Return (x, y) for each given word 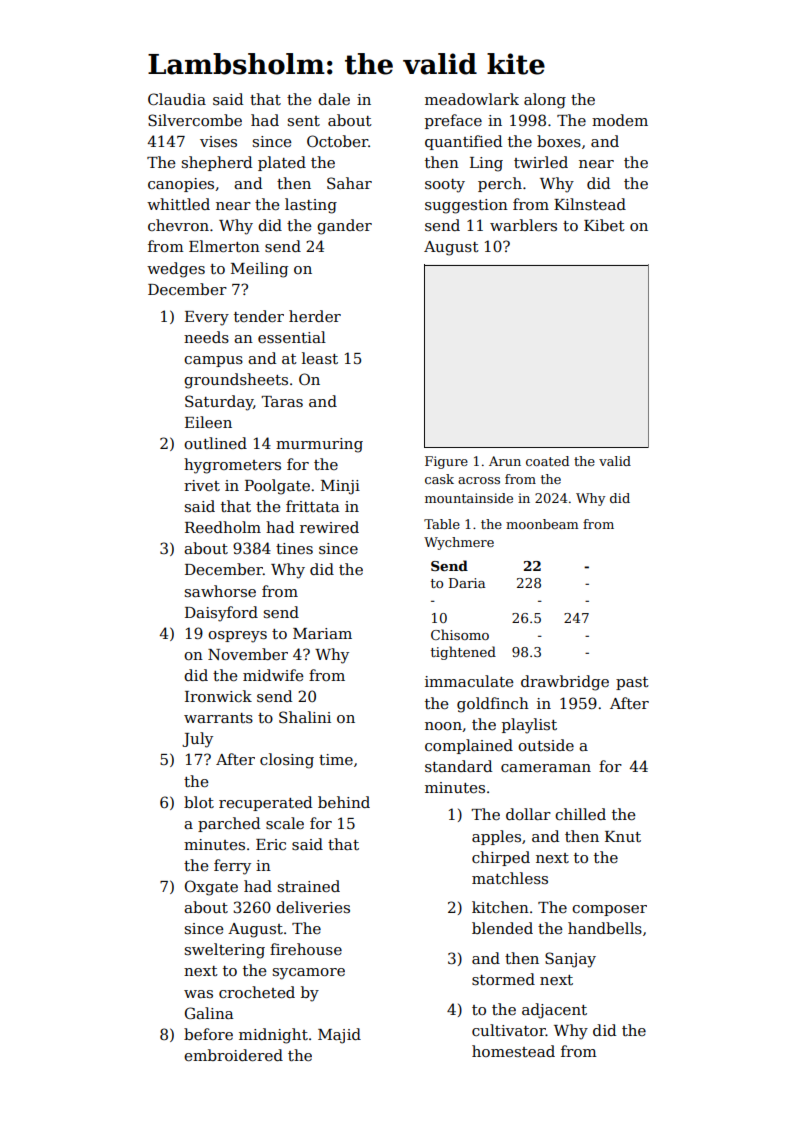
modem (620, 120)
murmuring (319, 445)
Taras (282, 401)
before (208, 1034)
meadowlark (472, 99)
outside (546, 745)
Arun (505, 461)
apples (496, 837)
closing (287, 761)
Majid (339, 1036)
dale (334, 99)
